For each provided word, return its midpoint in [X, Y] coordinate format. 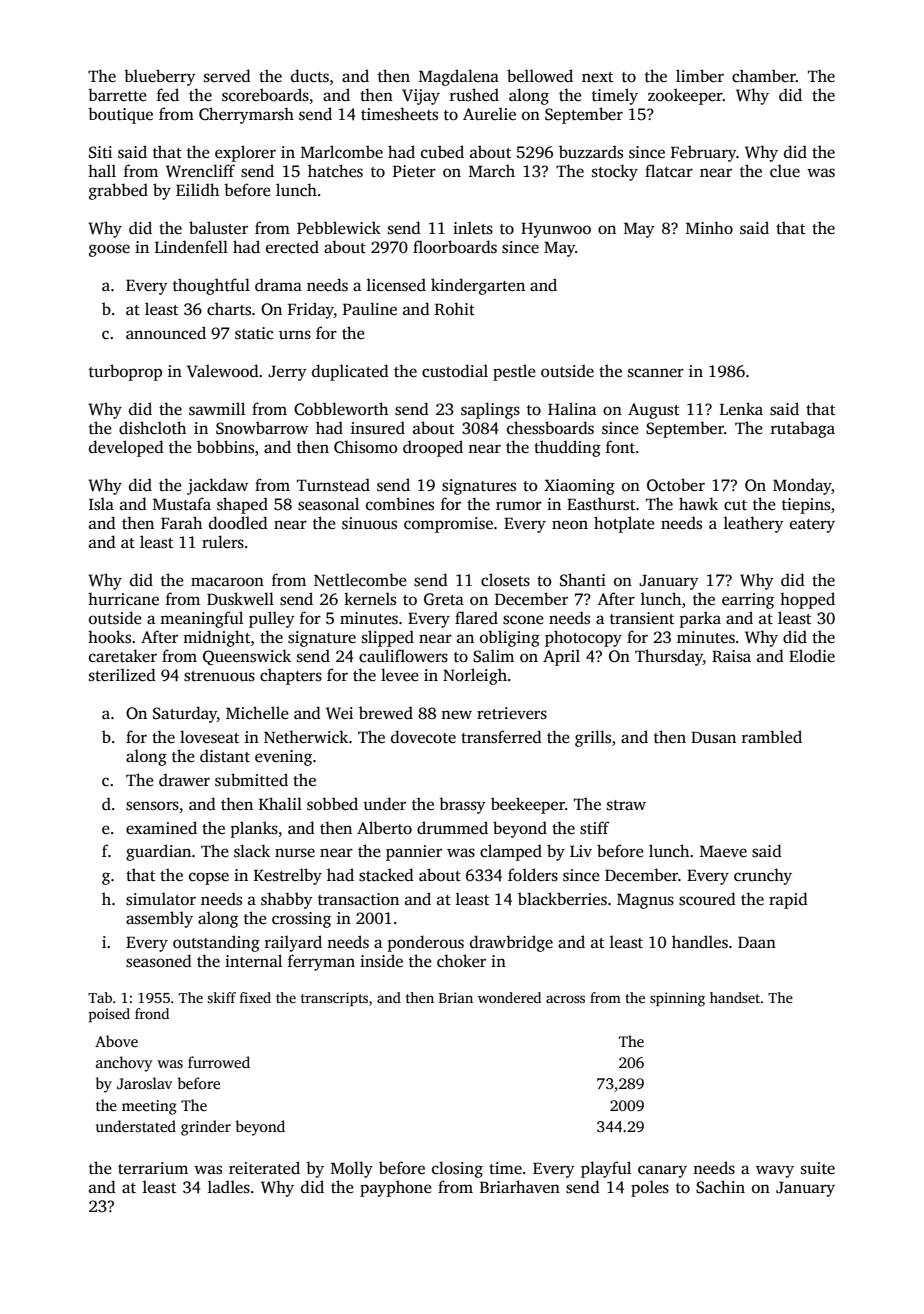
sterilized [122, 675]
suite [818, 1168]
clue [785, 171]
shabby [287, 900]
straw [626, 805]
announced [166, 333]
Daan [757, 942]
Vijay [421, 97]
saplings [490, 410]
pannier [414, 853]
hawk [698, 503]
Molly [352, 1169]
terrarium [153, 1168]
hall [102, 170]
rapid [788, 900]
